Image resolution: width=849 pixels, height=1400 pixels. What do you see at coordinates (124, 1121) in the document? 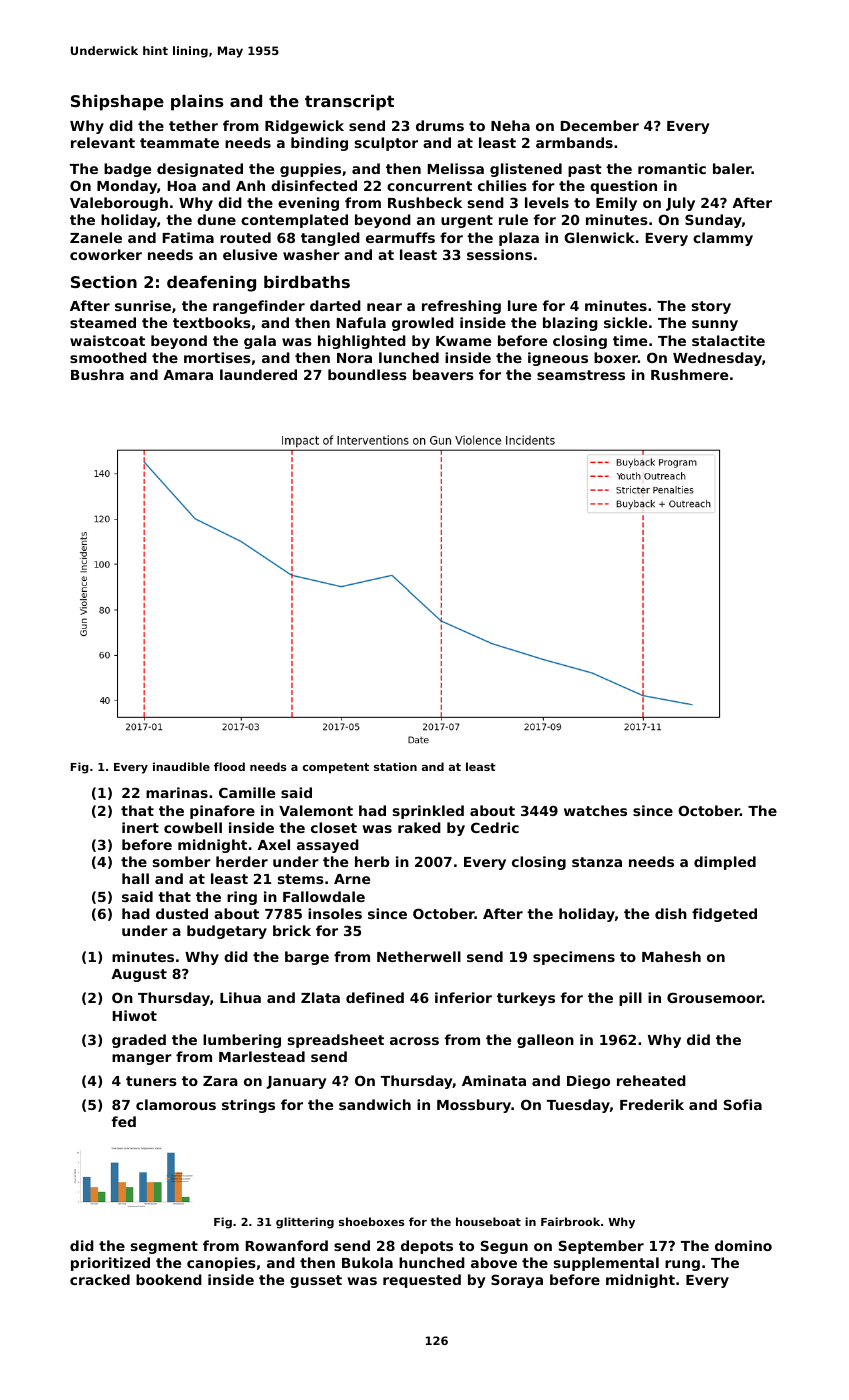
I see `fed` at bounding box center [124, 1121].
